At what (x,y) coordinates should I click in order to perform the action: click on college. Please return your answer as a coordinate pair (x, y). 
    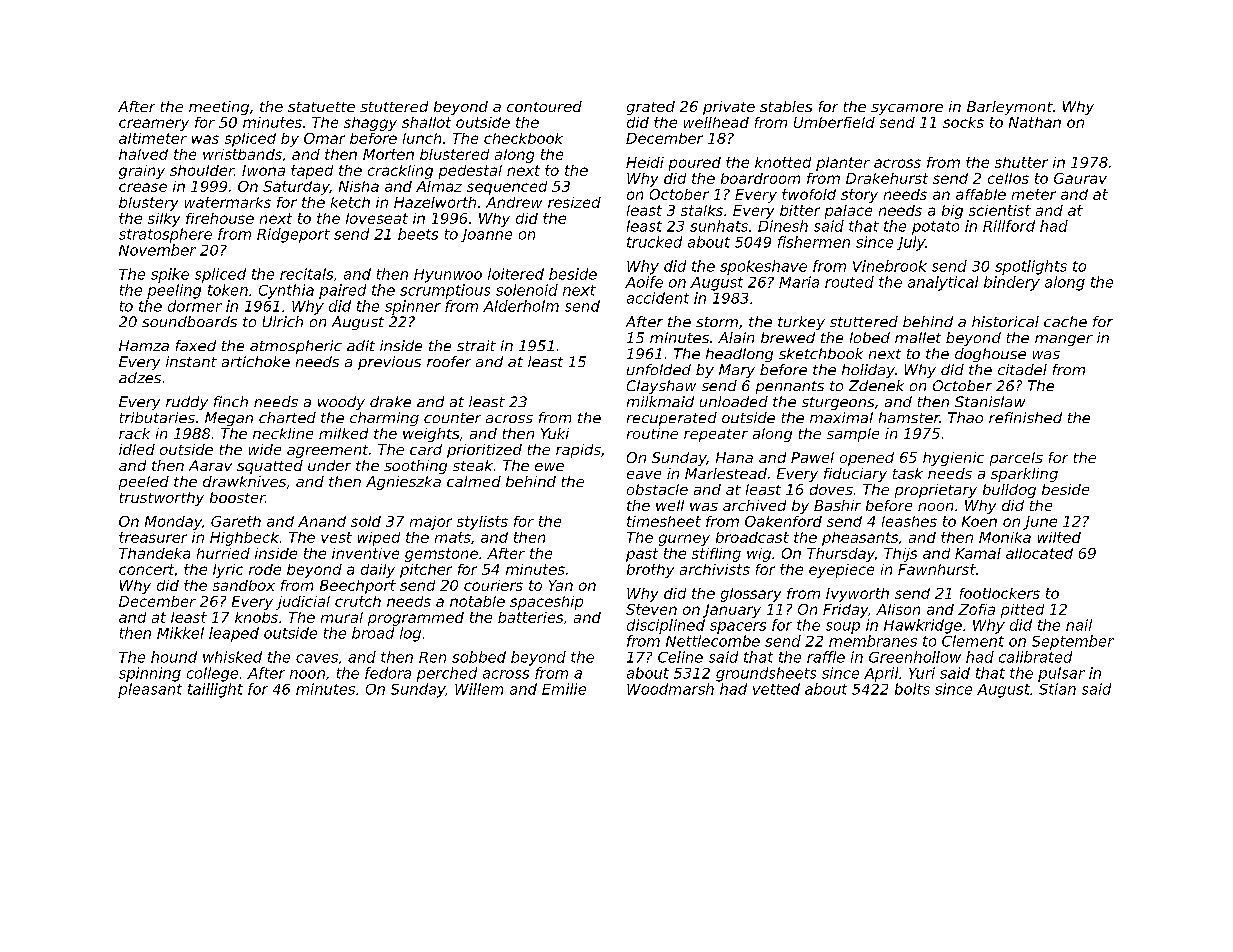
    Looking at the image, I should click on (212, 674).
